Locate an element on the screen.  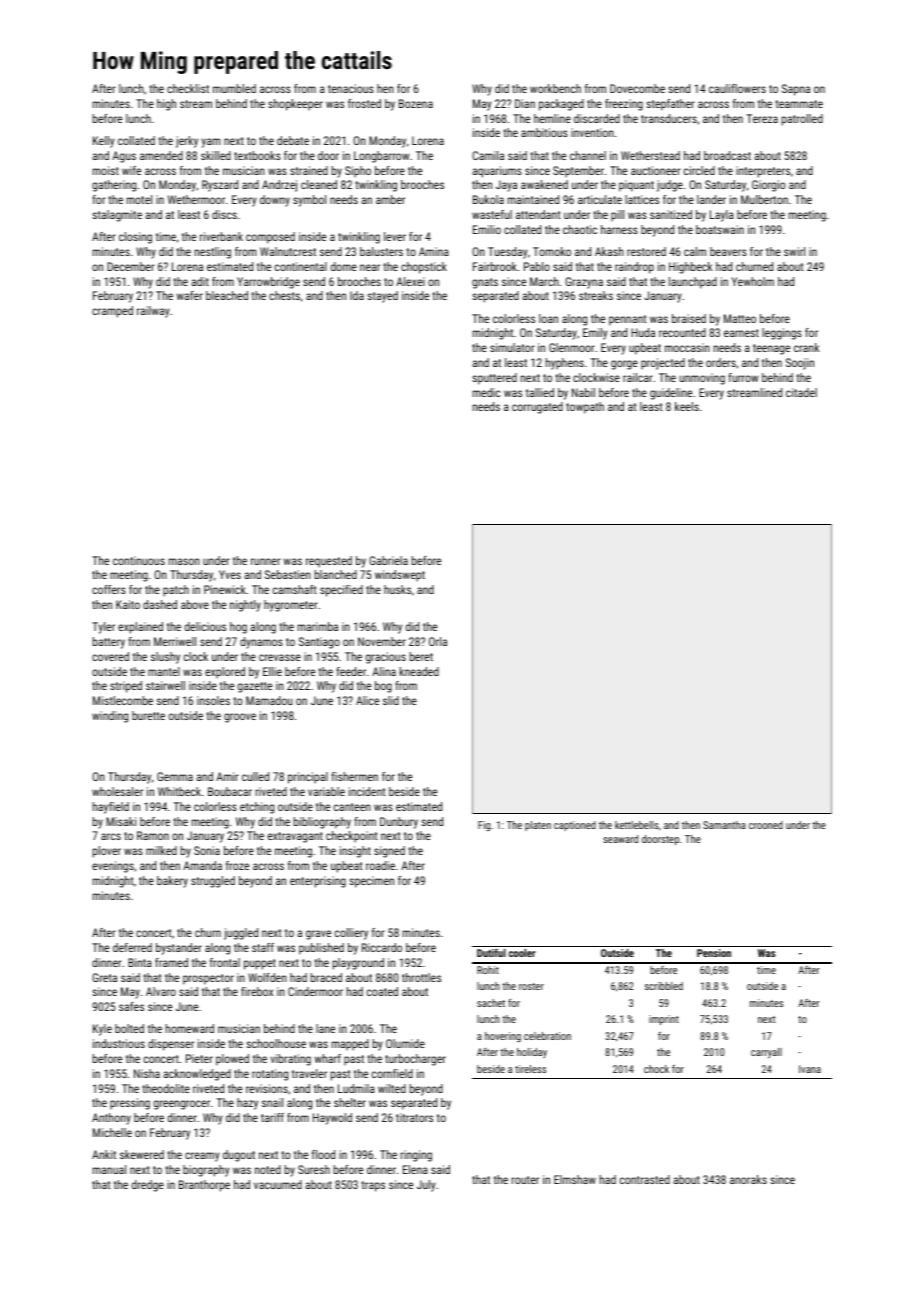
Wetherstead is located at coordinates (650, 155).
